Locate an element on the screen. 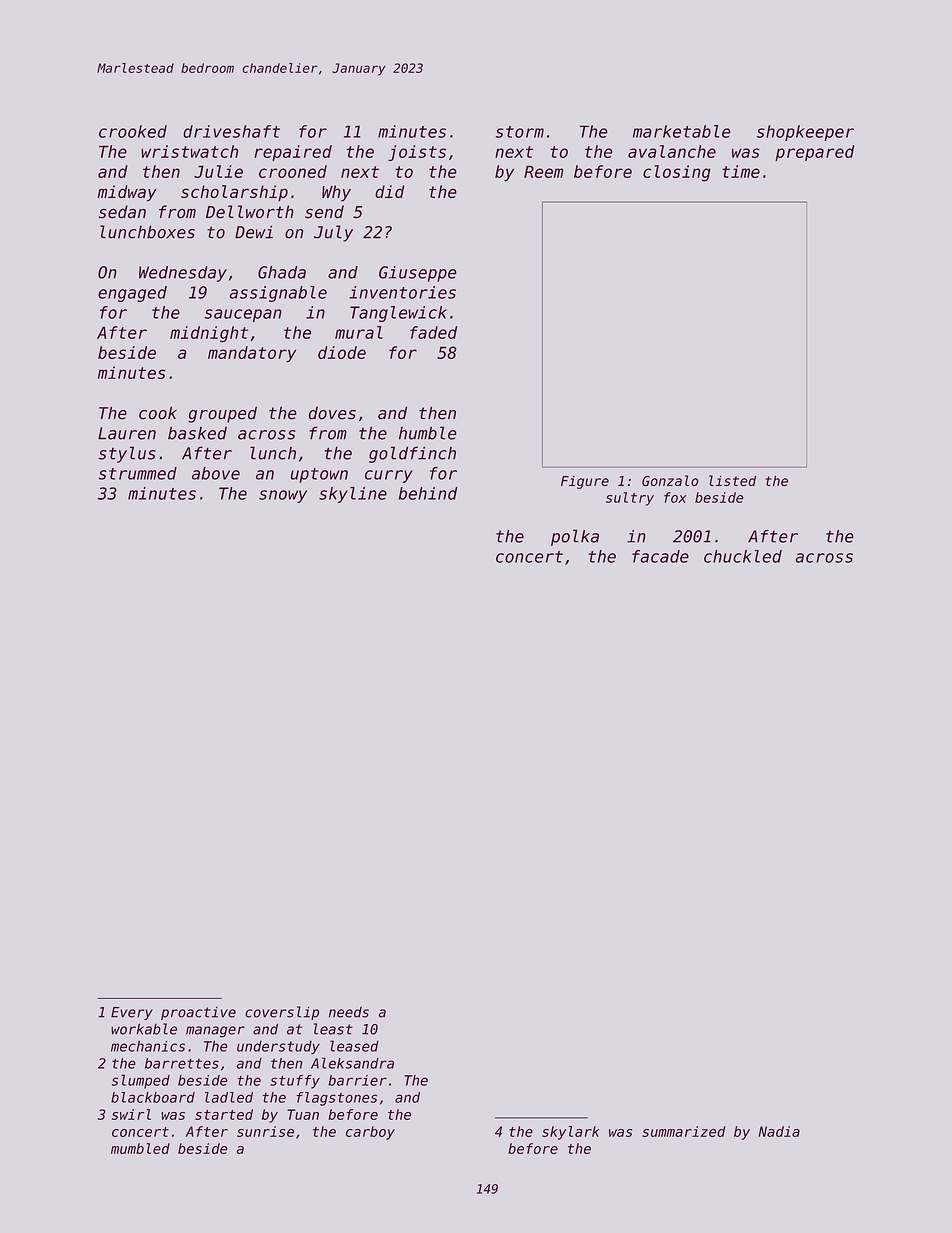  needs is located at coordinates (349, 1012).
